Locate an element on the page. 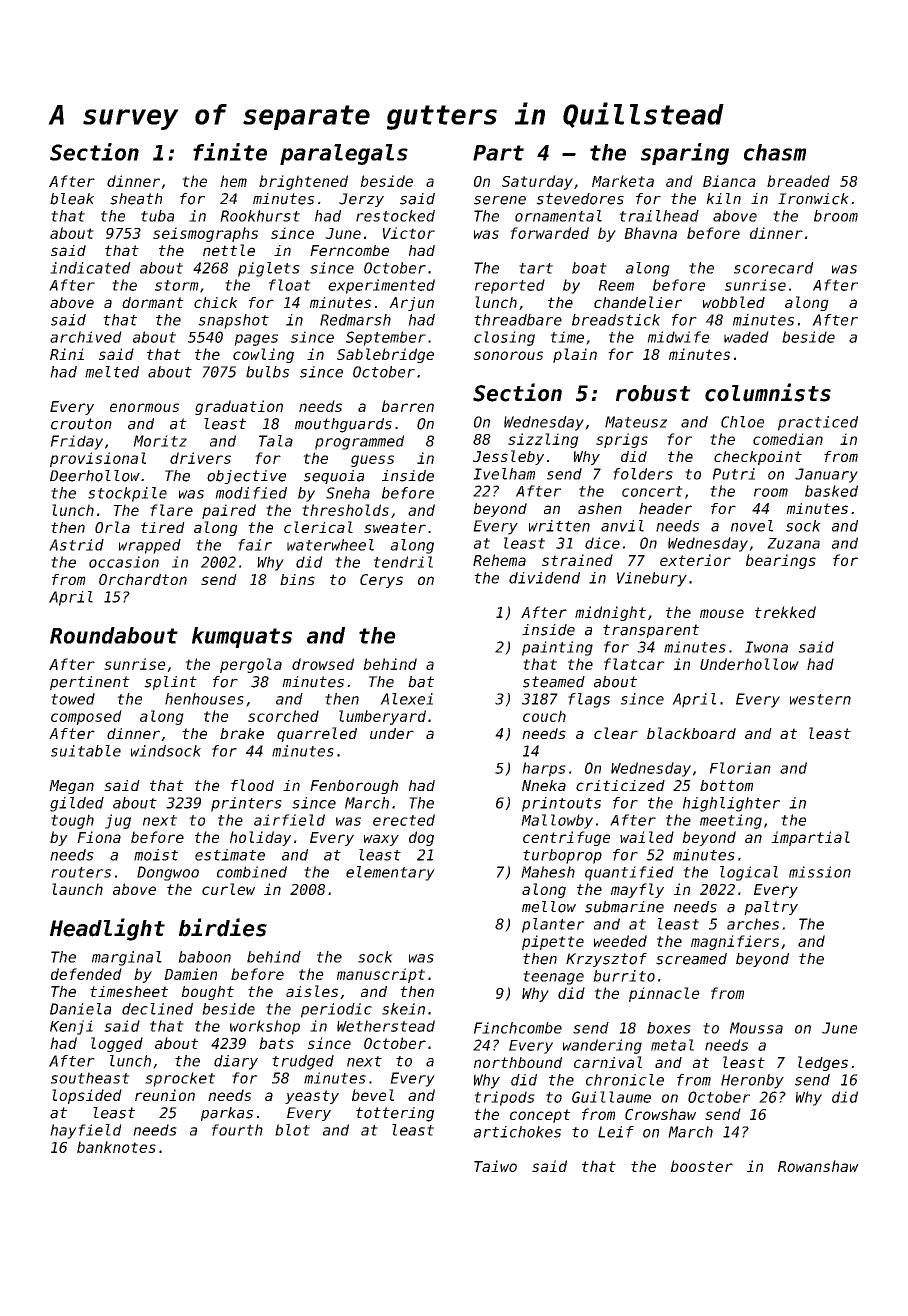 This image has width=908, height=1316. magnifiers is located at coordinates (735, 942).
